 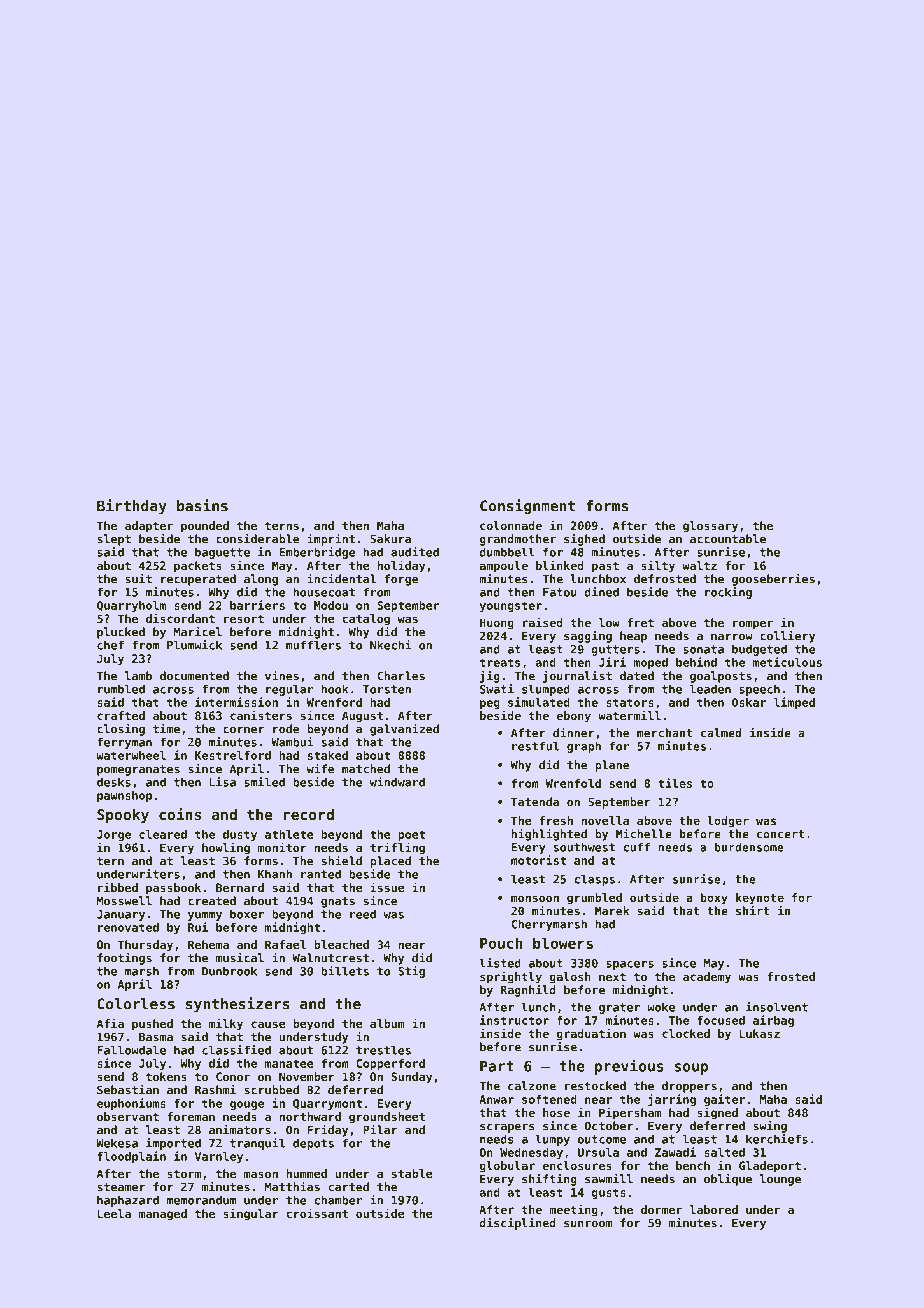 What do you see at coordinates (309, 814) in the screenshot?
I see `record` at bounding box center [309, 814].
